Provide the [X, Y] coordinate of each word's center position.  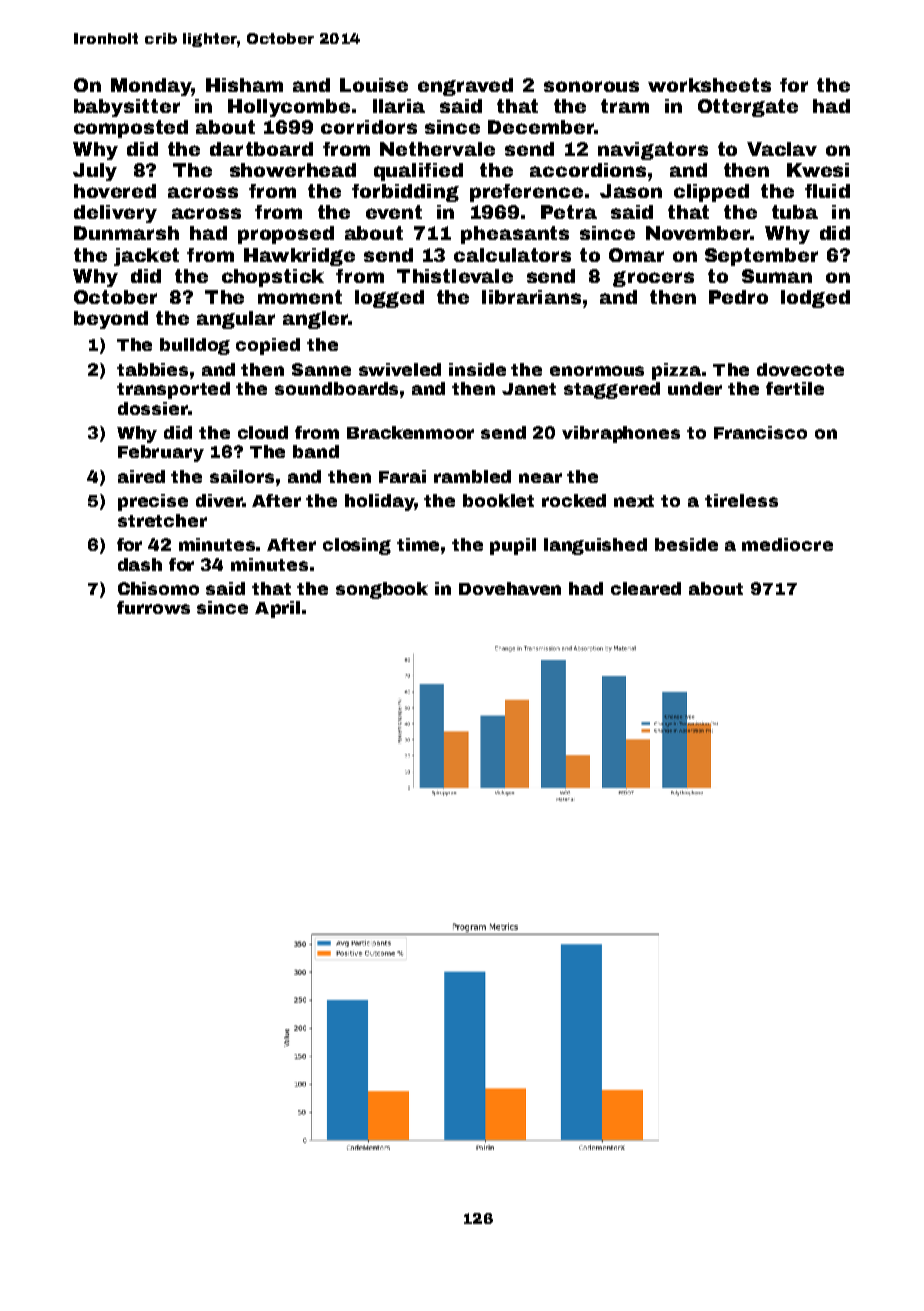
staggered [612, 390]
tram [625, 106]
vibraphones [621, 434]
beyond [111, 320]
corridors [369, 127]
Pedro [738, 297]
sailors [242, 476]
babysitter [127, 108]
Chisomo [158, 588]
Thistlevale [455, 276]
